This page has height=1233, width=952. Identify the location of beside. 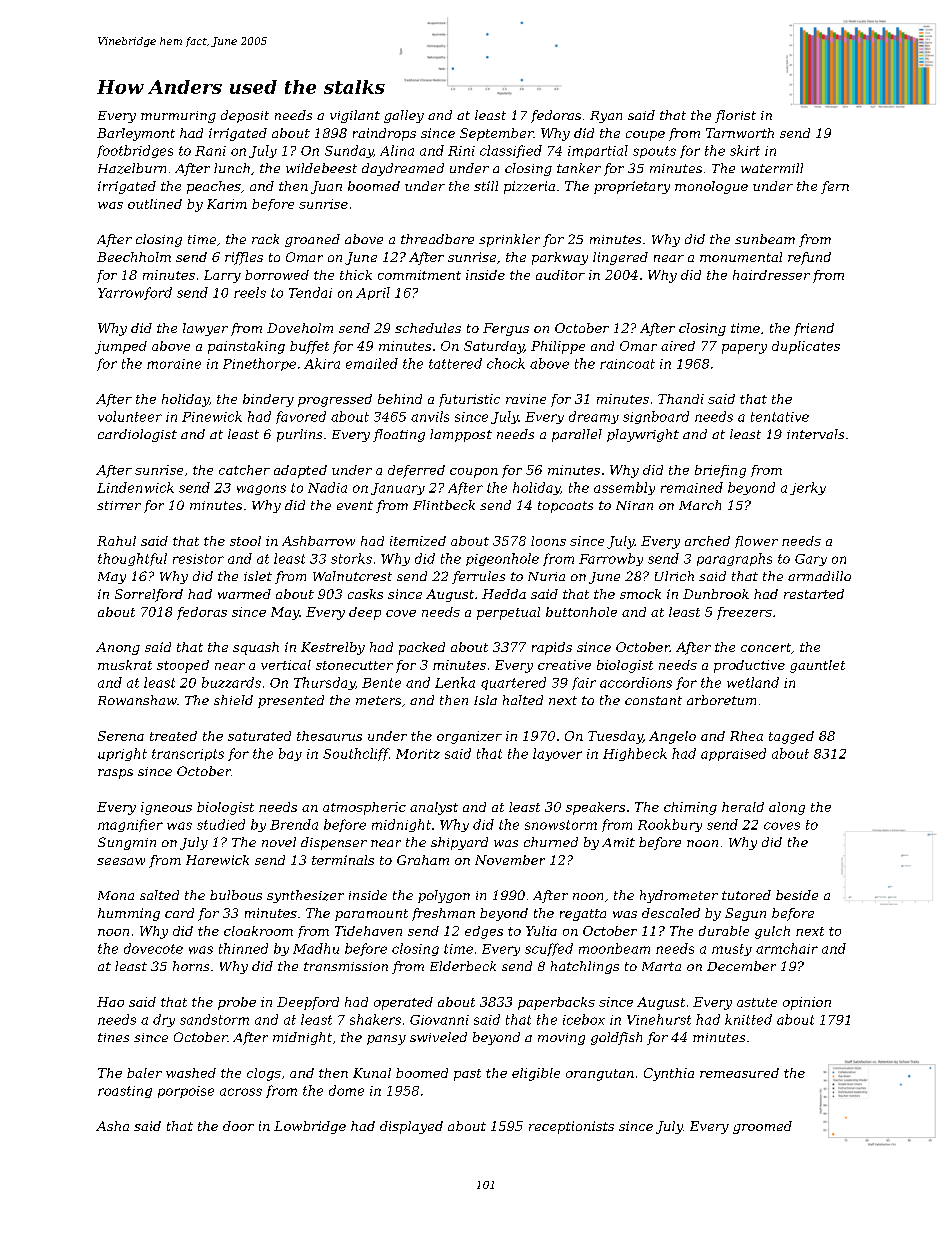
(797, 895).
